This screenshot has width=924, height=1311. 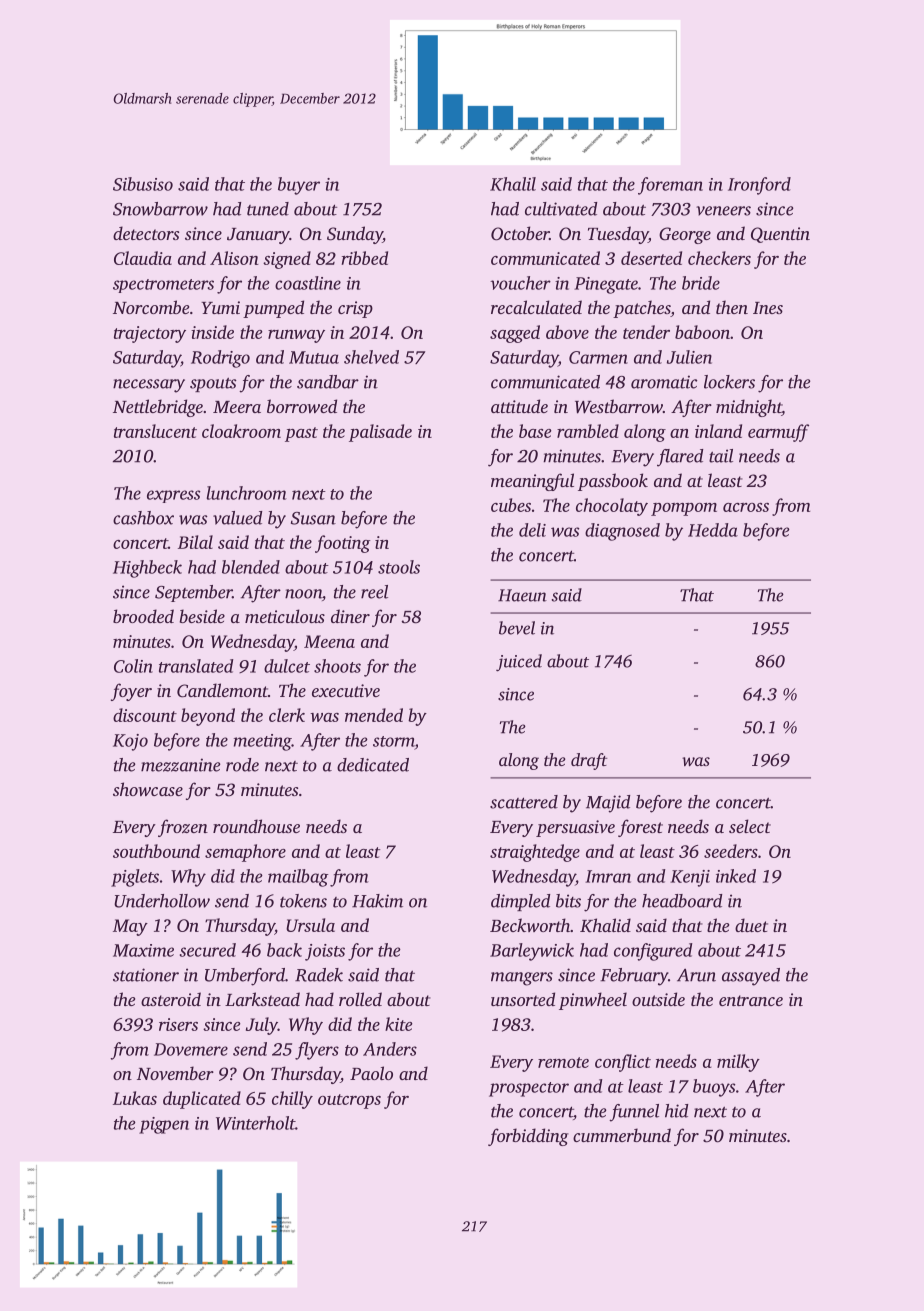 I want to click on stools, so click(x=399, y=567).
